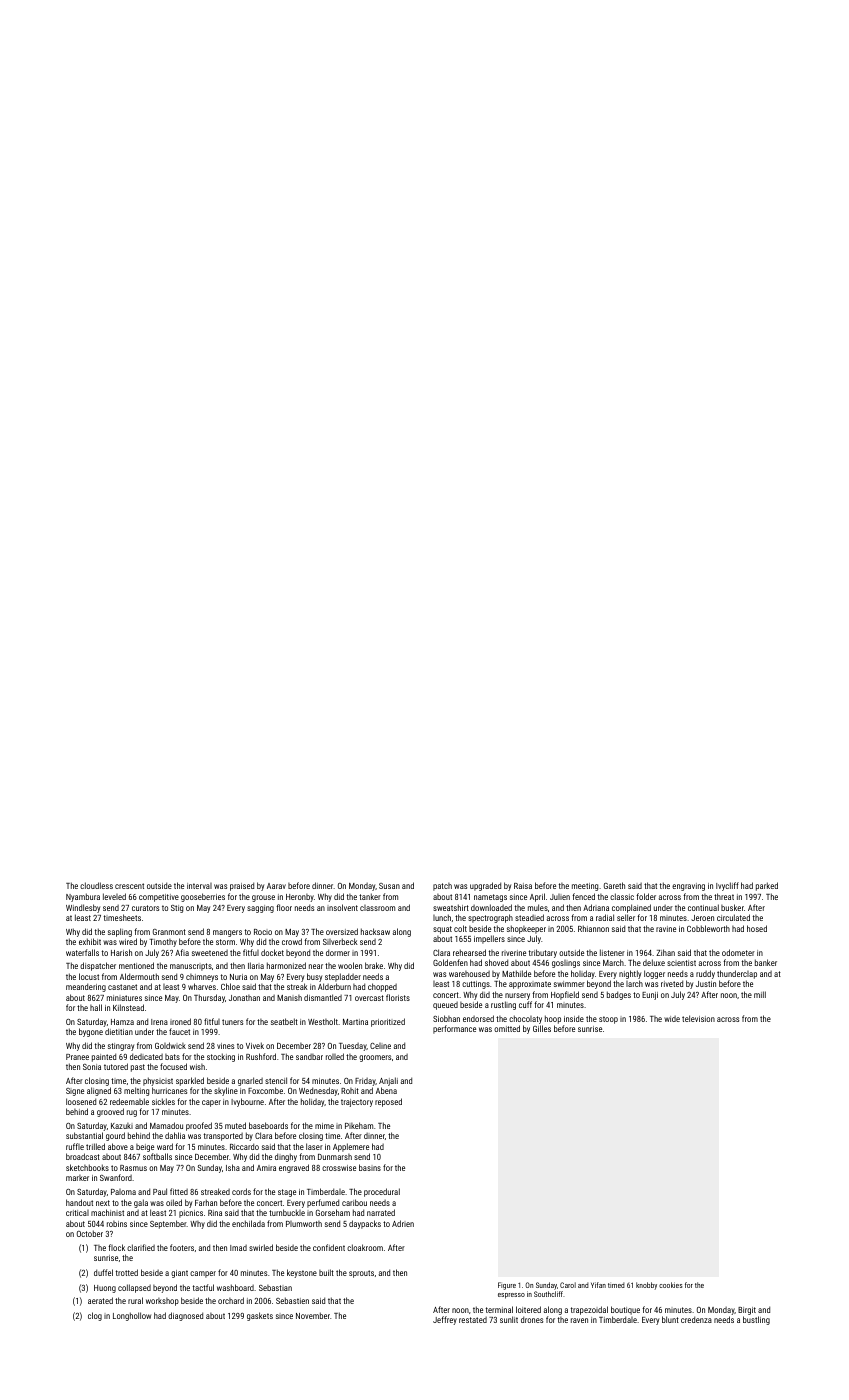 This image has width=849, height=1400. What do you see at coordinates (75, 1092) in the image?
I see `Signe` at bounding box center [75, 1092].
